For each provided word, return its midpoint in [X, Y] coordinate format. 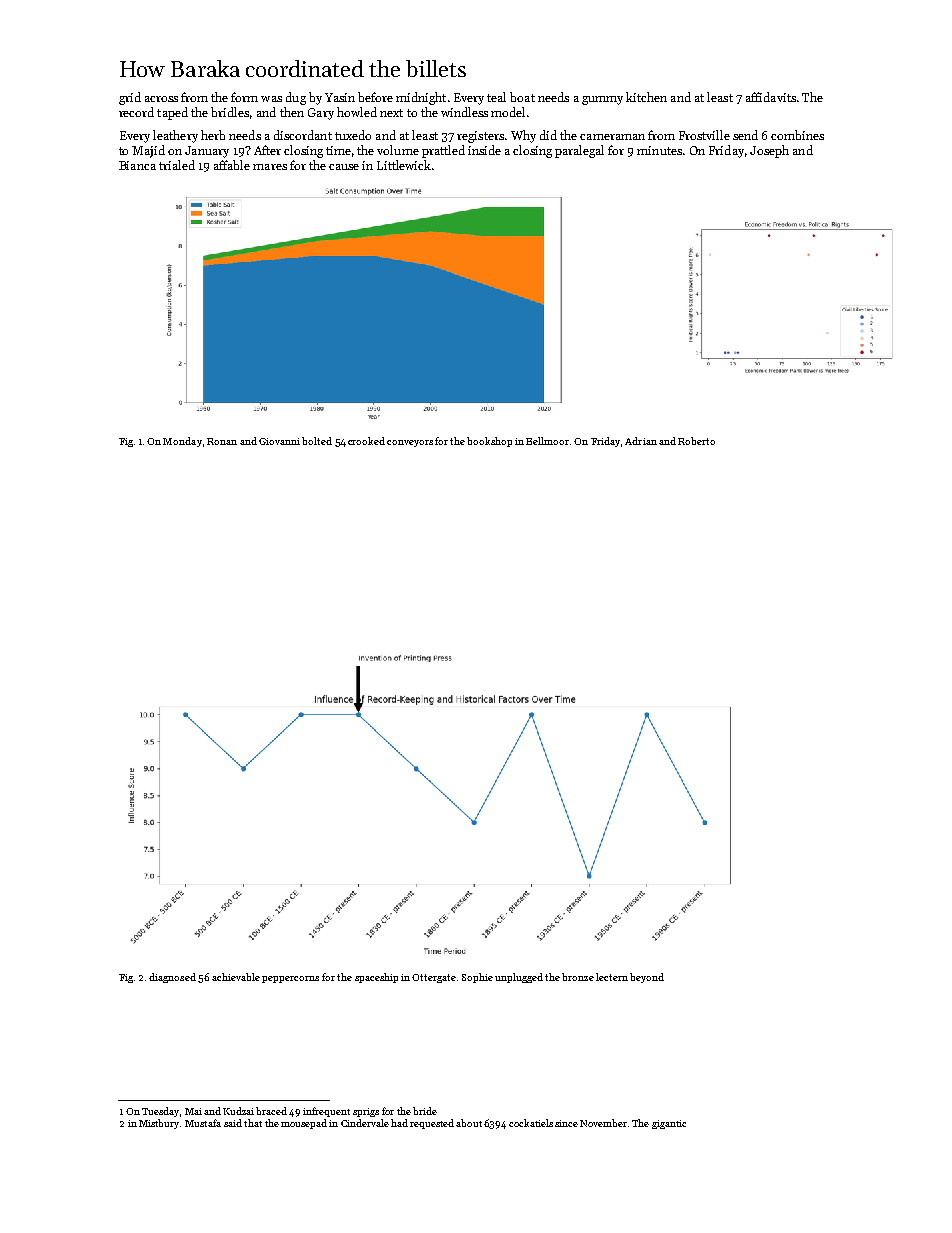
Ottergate [434, 978]
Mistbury [159, 1124]
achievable [236, 977]
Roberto [696, 441]
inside [484, 150]
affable [232, 165]
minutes [659, 150]
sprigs [366, 1112]
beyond [647, 978]
